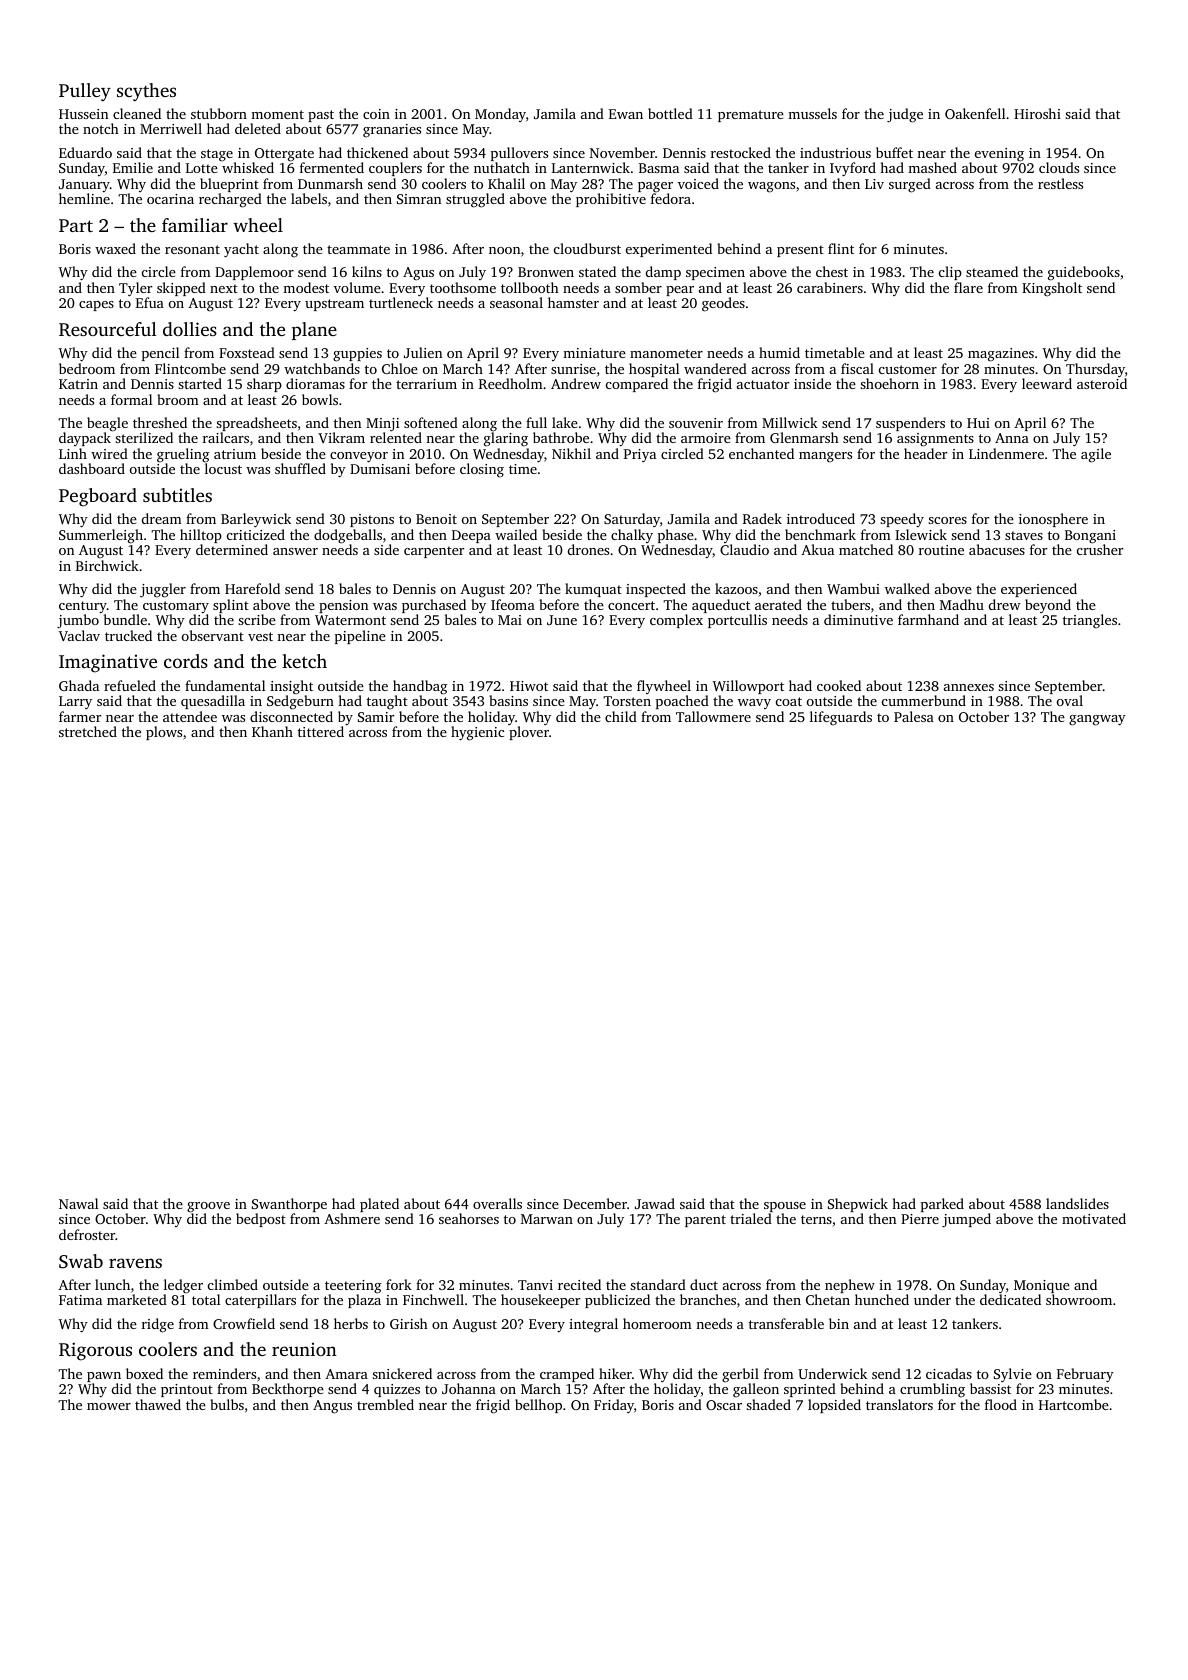  What do you see at coordinates (841, 718) in the document?
I see `lifeguards` at bounding box center [841, 718].
